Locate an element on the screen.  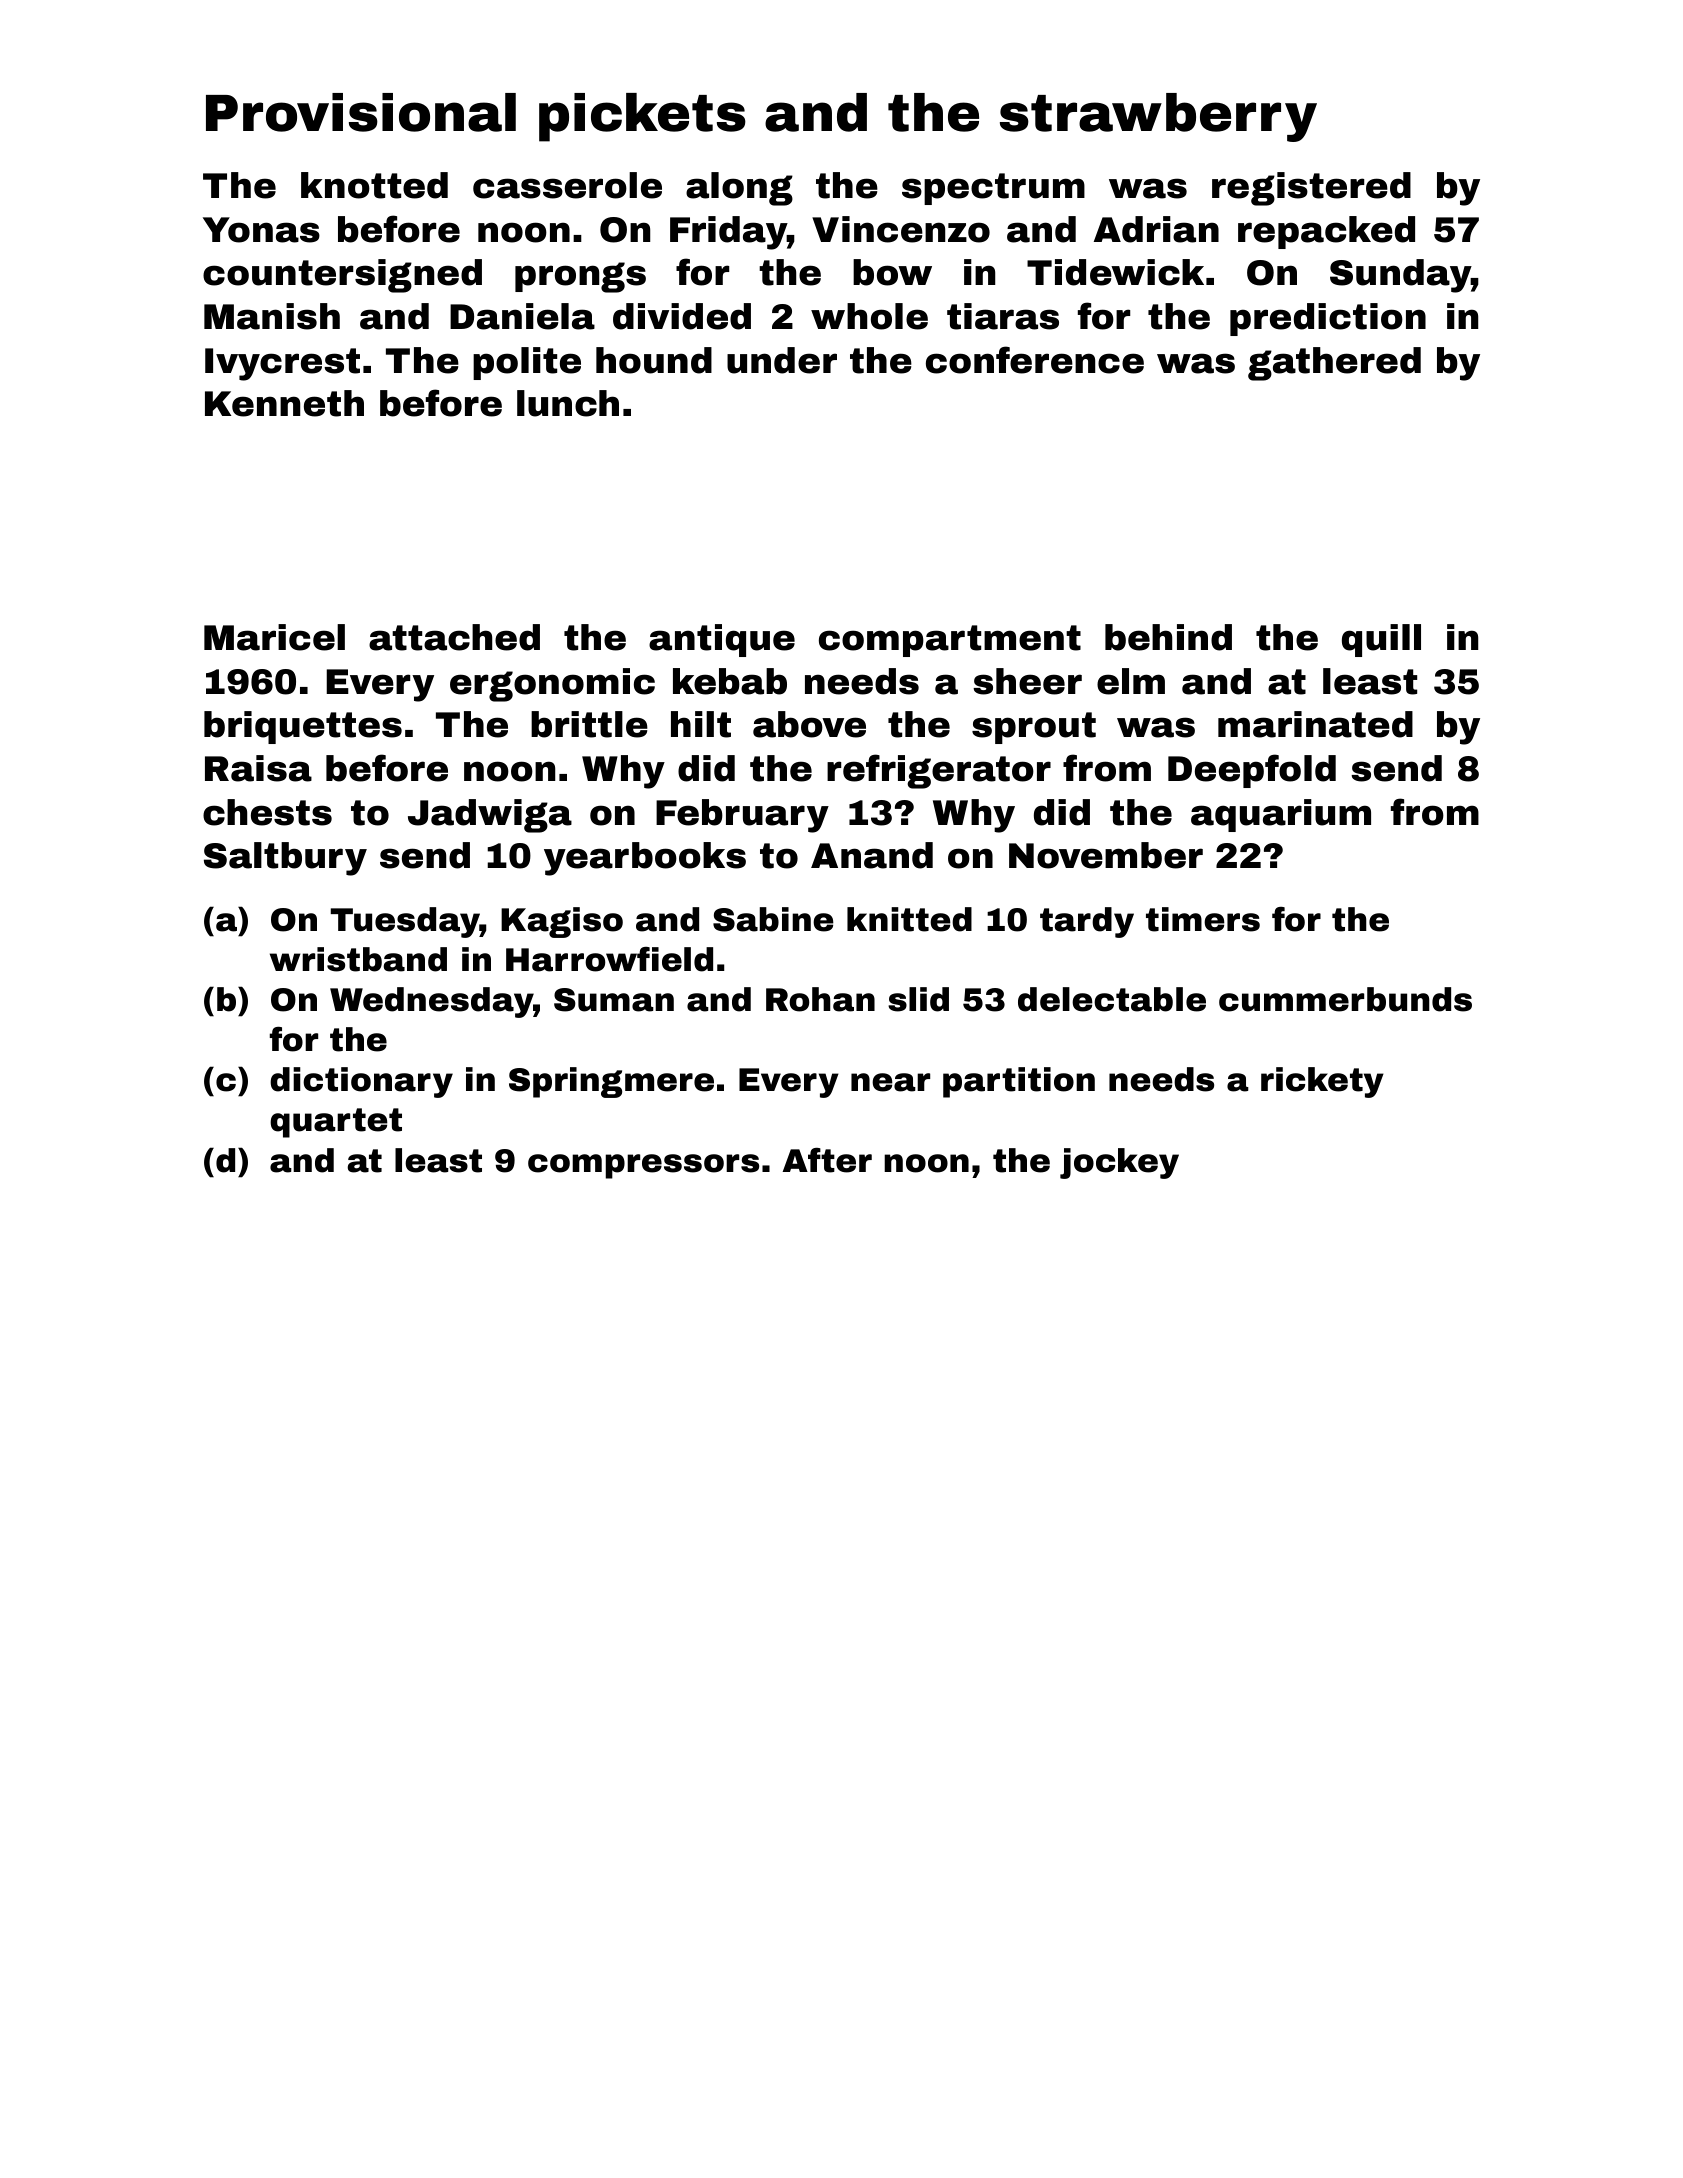
dictionary is located at coordinates (361, 1082).
